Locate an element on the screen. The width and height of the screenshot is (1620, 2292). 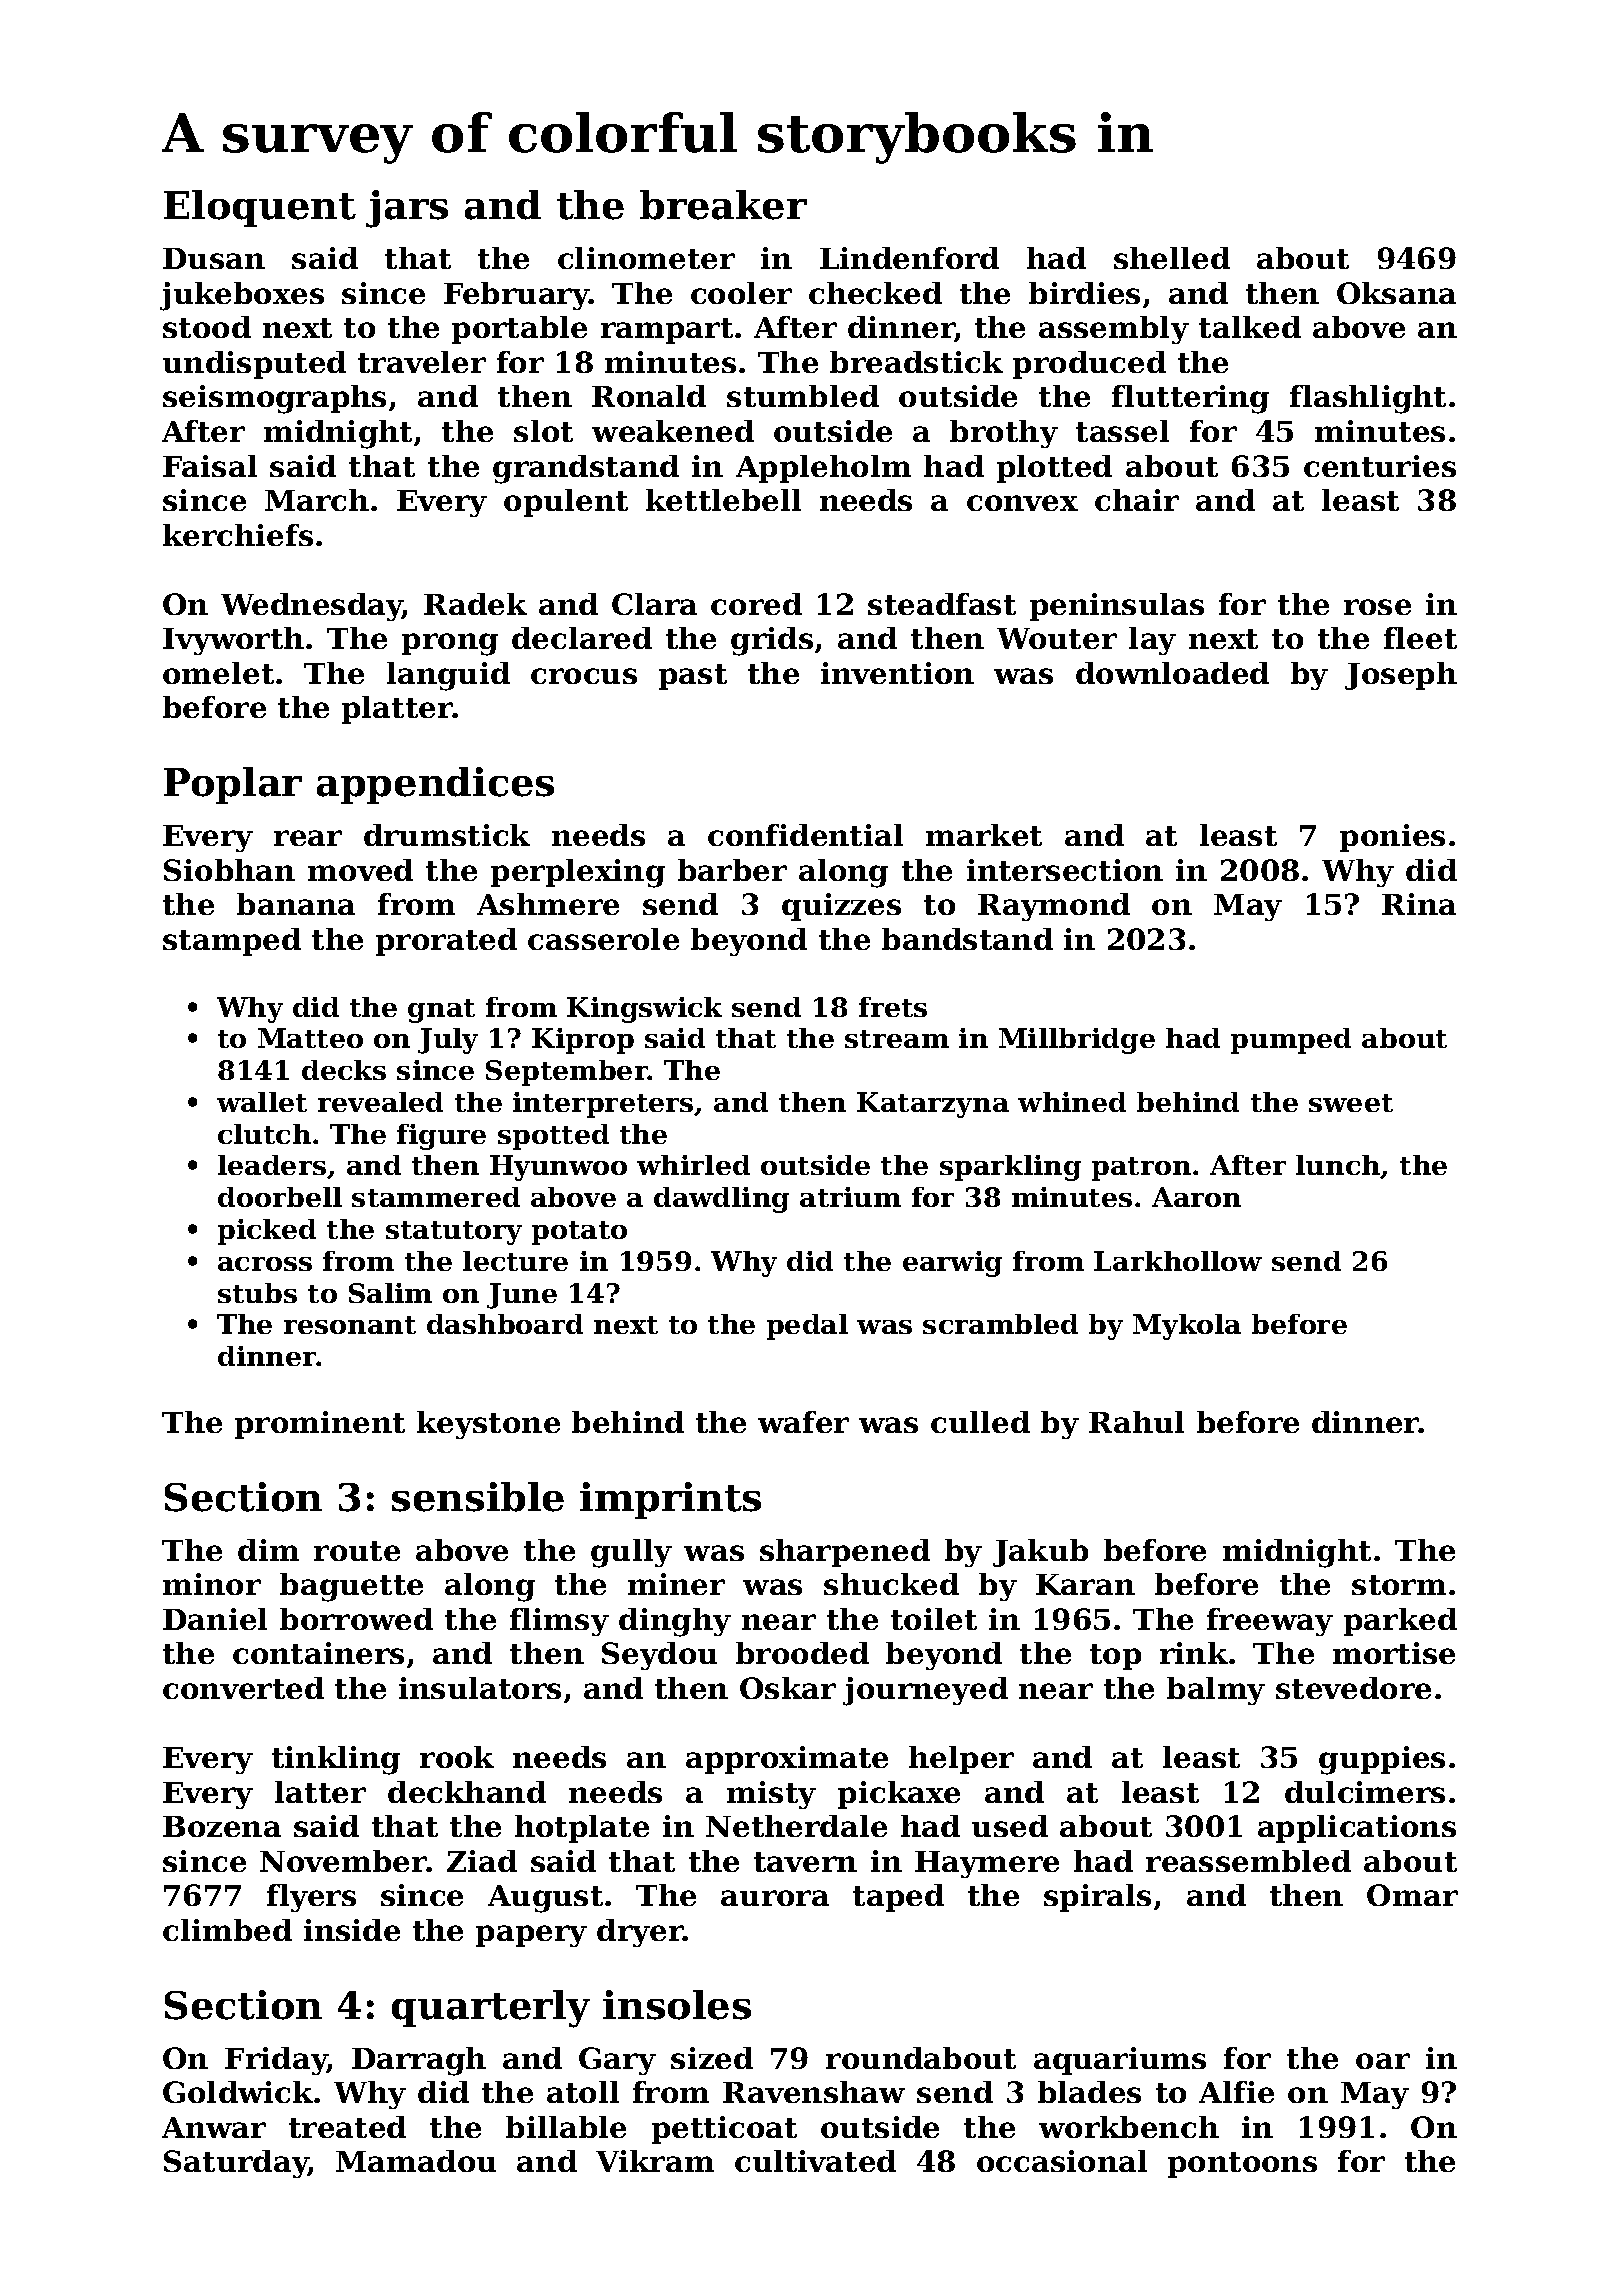
portable is located at coordinates (519, 330).
